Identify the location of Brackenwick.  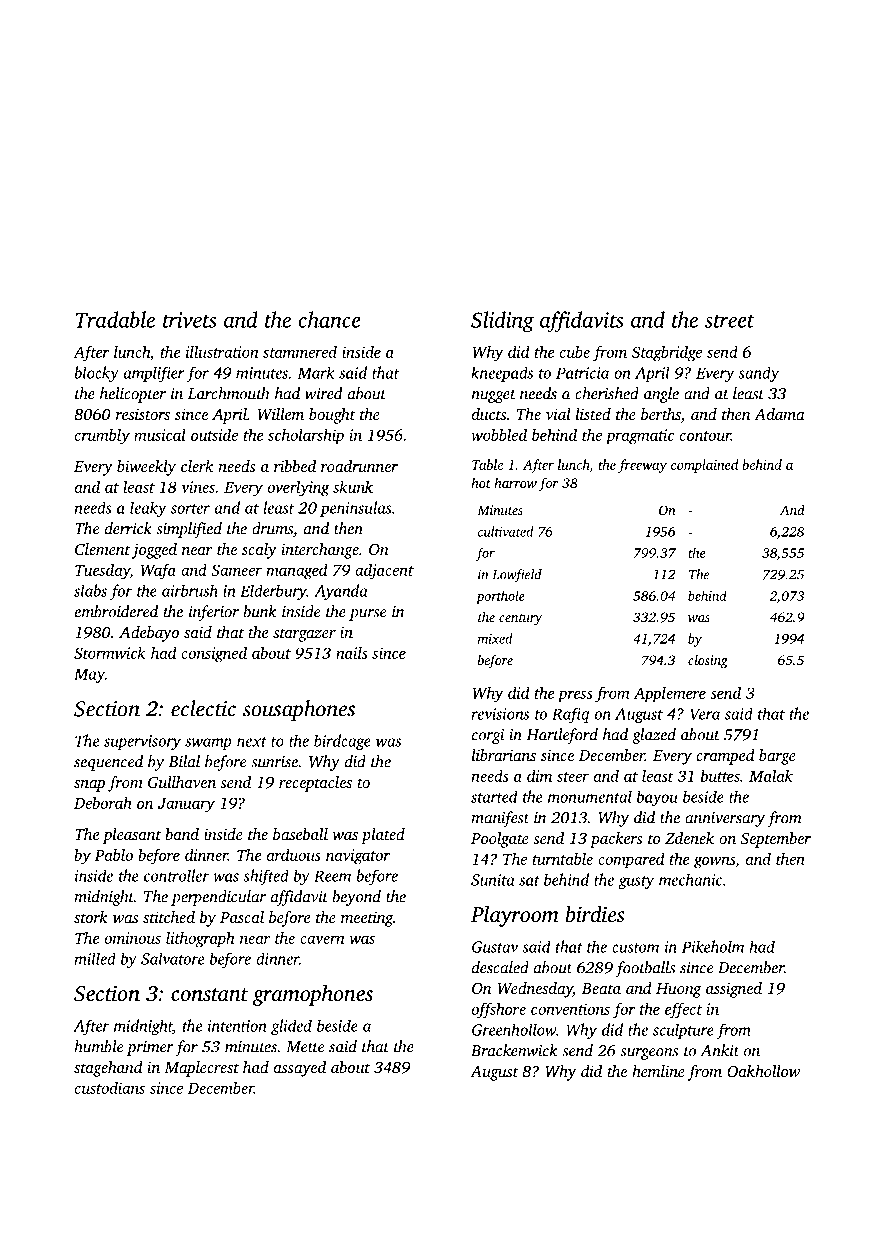
(514, 1050).
